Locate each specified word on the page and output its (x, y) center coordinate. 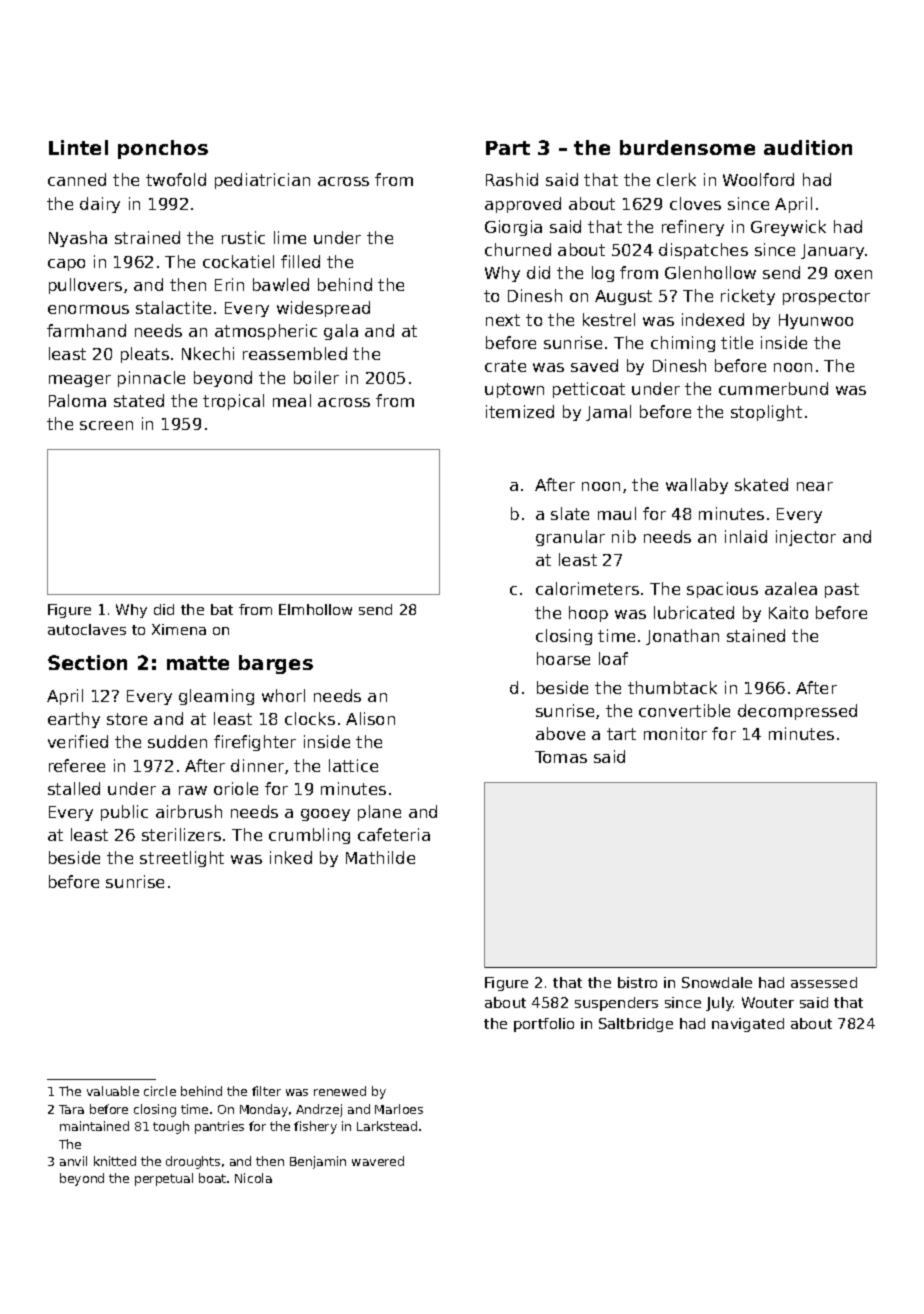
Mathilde (380, 857)
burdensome (687, 147)
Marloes (399, 1109)
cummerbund (773, 388)
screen (106, 425)
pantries (219, 1127)
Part (508, 148)
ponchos (163, 149)
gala (341, 332)
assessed (824, 982)
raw (193, 790)
